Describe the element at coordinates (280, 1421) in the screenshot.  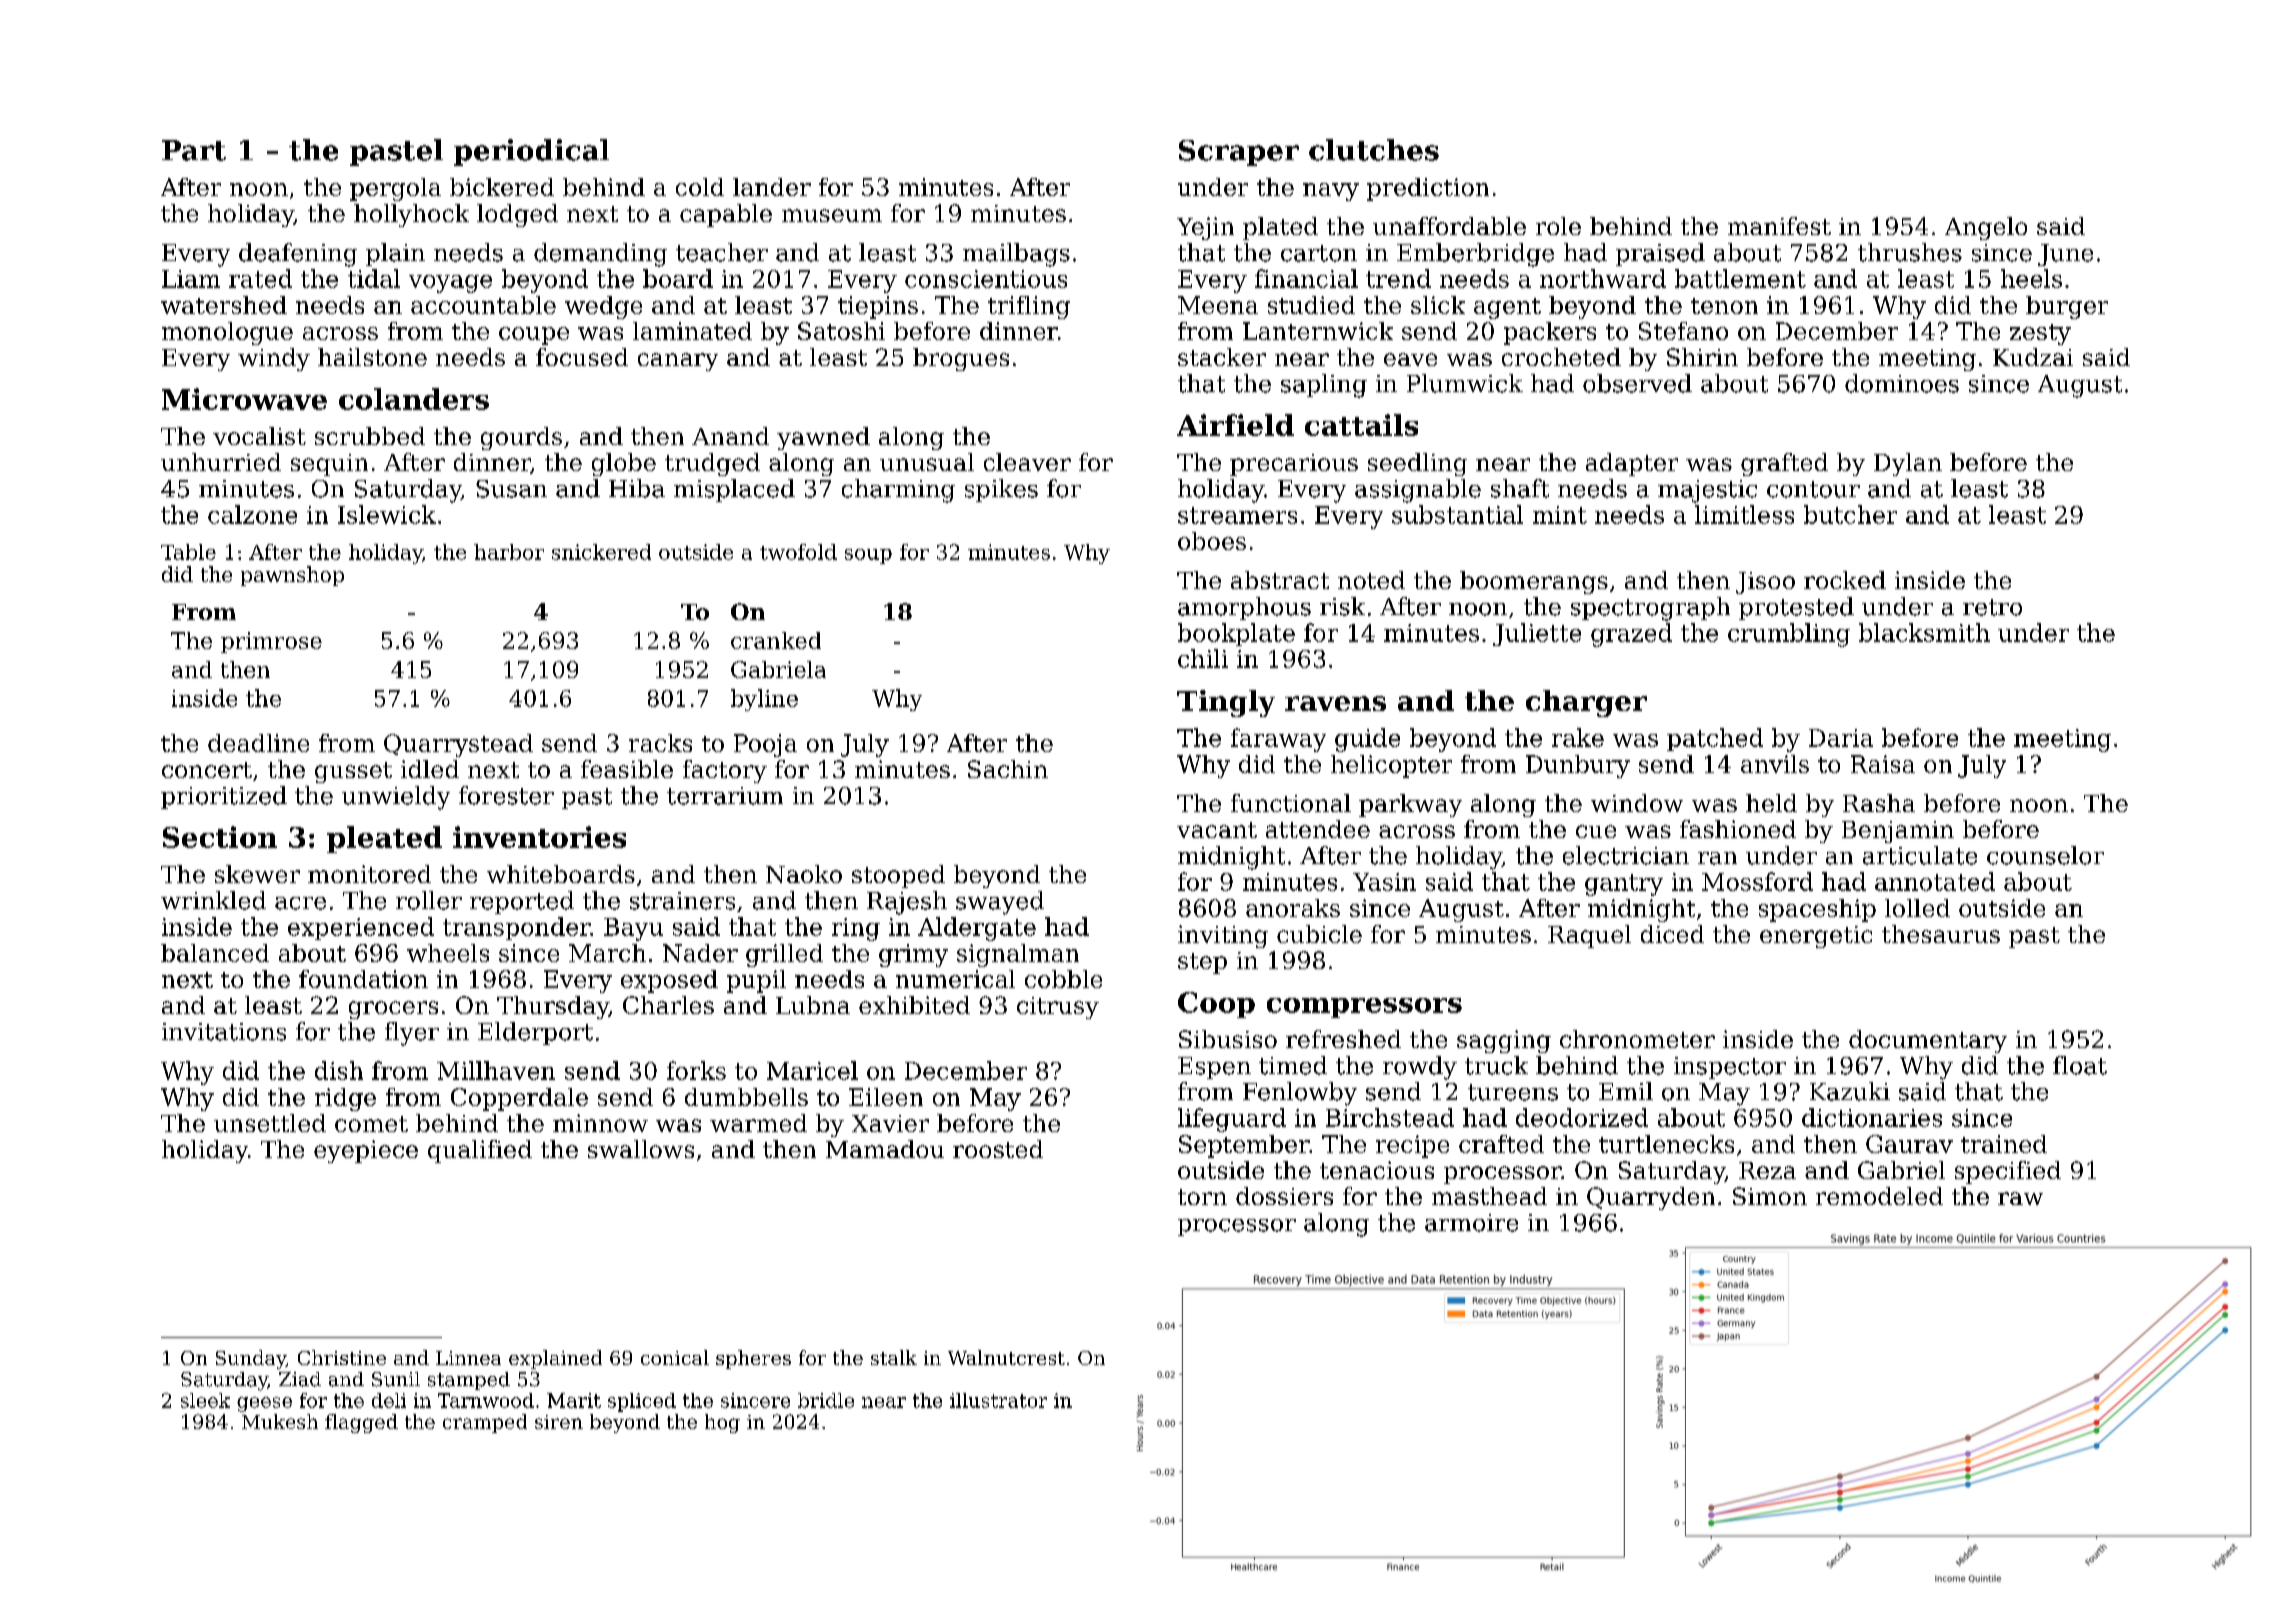
I see `Mukesh` at that location.
